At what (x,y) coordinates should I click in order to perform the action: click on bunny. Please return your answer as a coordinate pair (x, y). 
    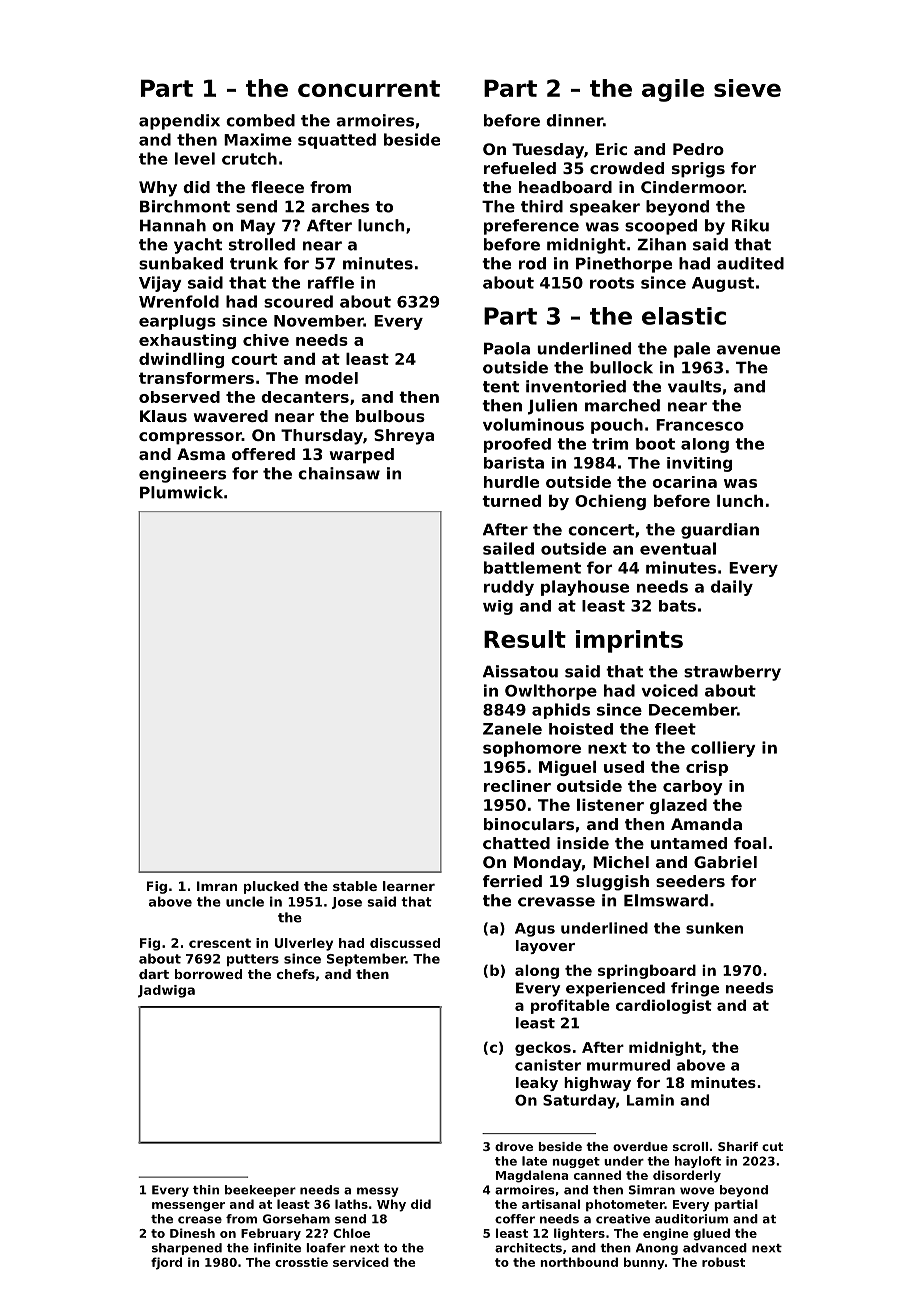
    Looking at the image, I should click on (644, 1263).
